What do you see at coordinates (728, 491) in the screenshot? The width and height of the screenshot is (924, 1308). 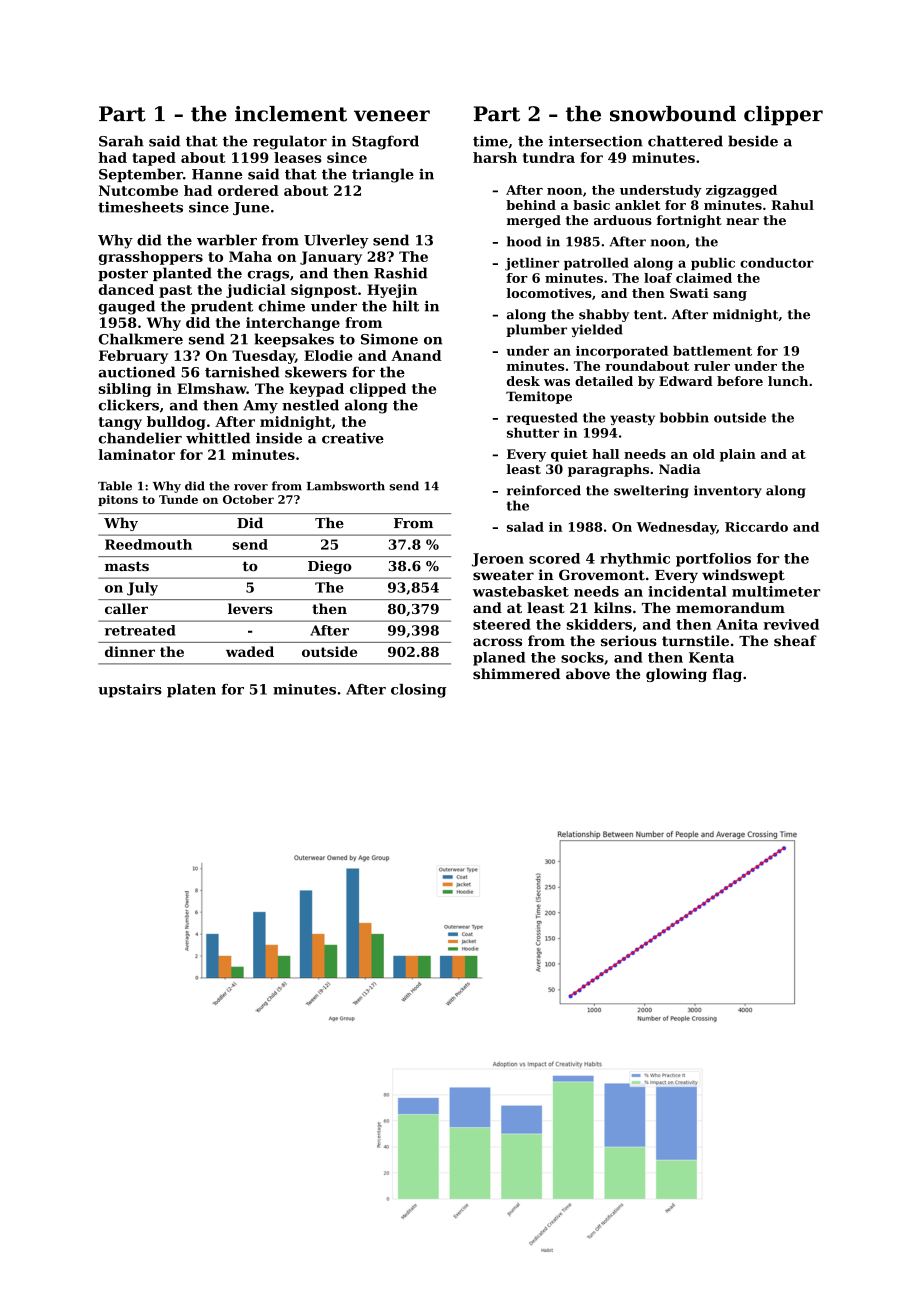 I see `inventory` at bounding box center [728, 491].
